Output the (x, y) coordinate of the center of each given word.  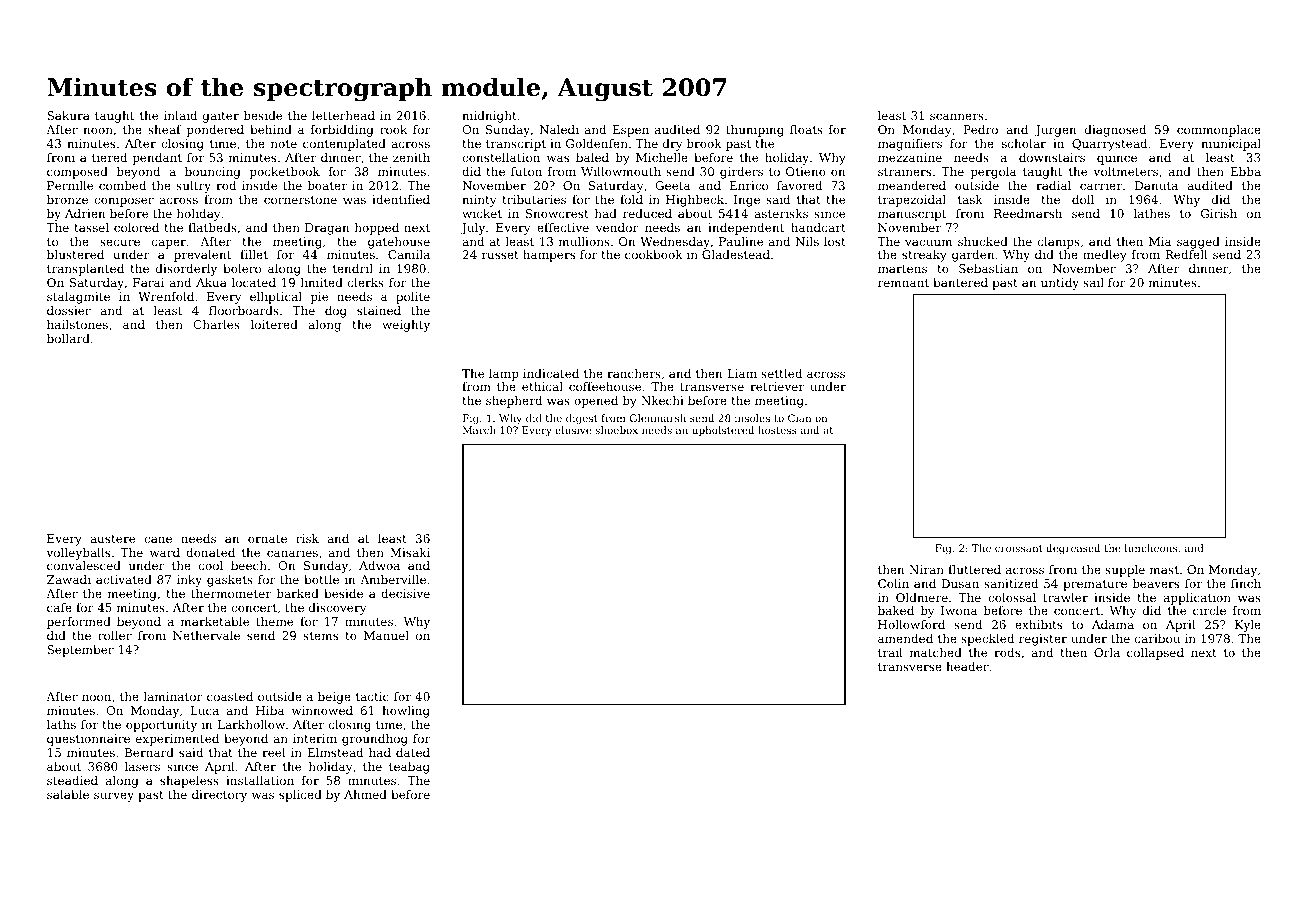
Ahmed (365, 794)
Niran (926, 569)
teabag (409, 768)
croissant (1019, 548)
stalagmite (78, 298)
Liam (742, 373)
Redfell (1186, 254)
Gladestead (736, 254)
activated (124, 579)
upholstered (723, 431)
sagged (1198, 243)
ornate (267, 539)
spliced (300, 796)
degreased (1073, 549)
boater (327, 185)
